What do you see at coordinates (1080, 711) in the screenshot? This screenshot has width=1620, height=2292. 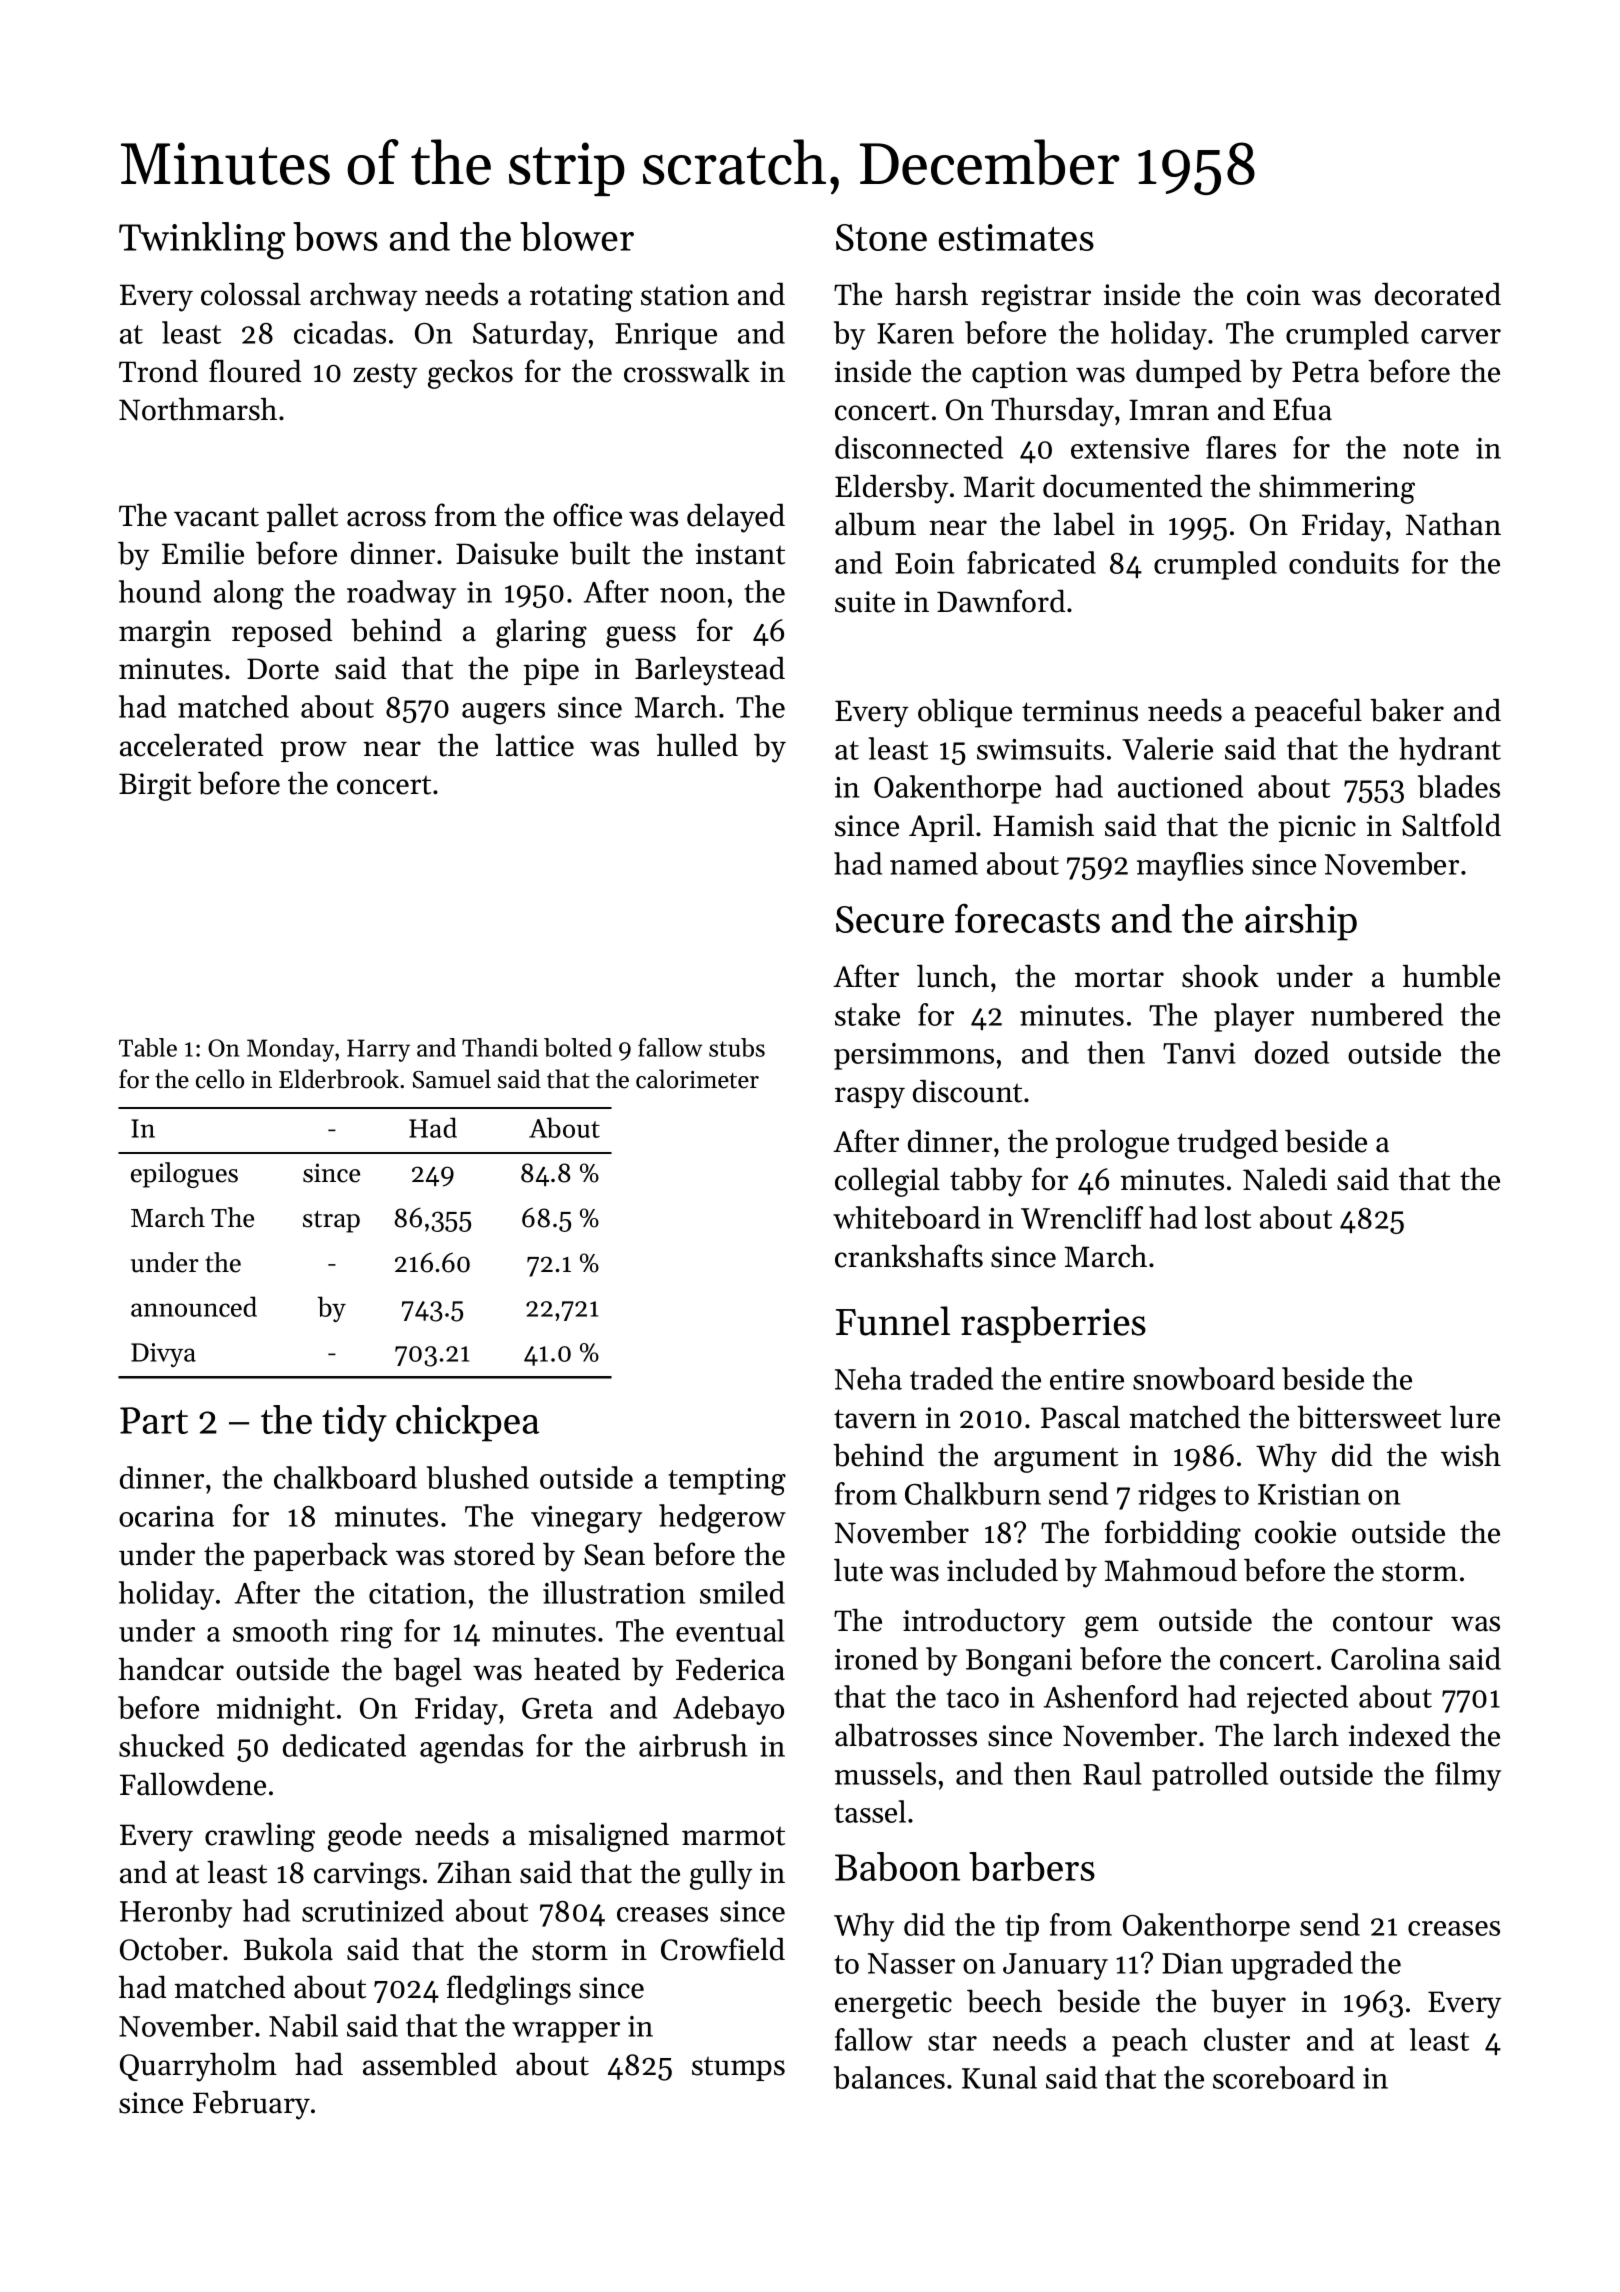 I see `terminus` at bounding box center [1080, 711].
